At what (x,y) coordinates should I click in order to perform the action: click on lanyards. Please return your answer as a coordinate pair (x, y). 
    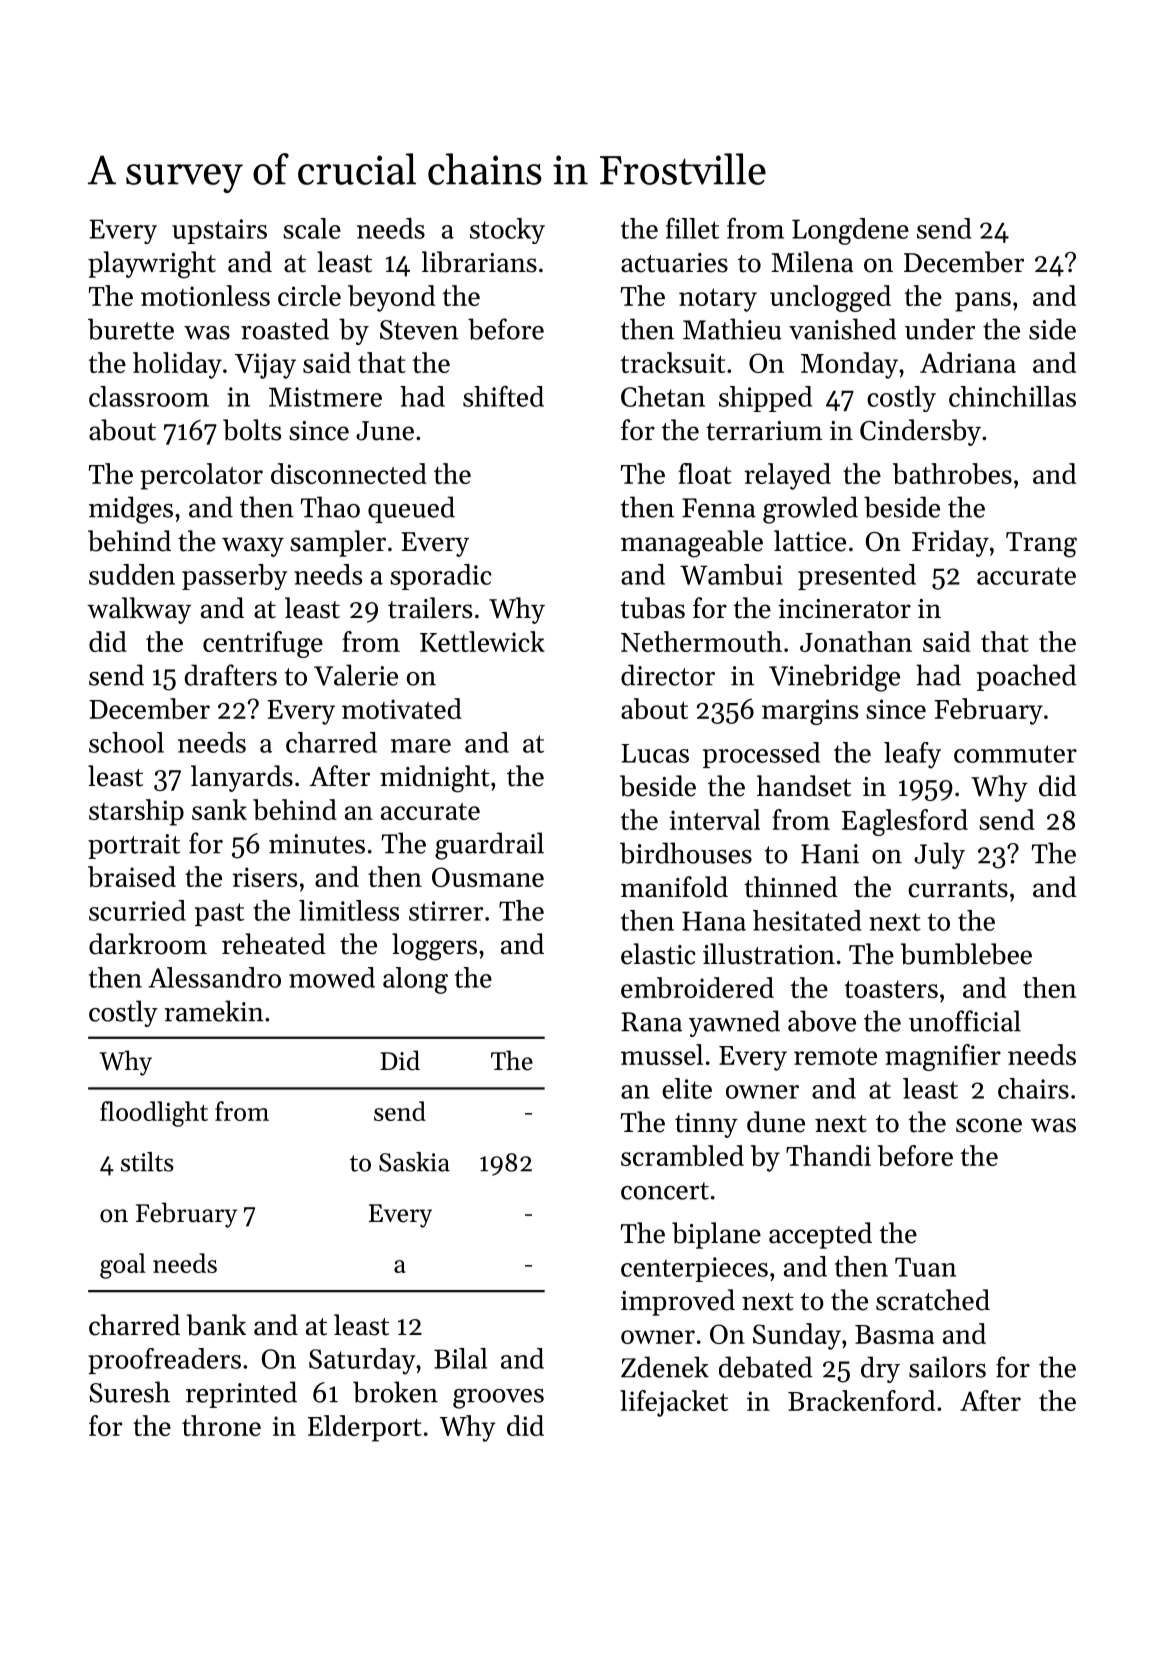
    Looking at the image, I should click on (242, 778).
